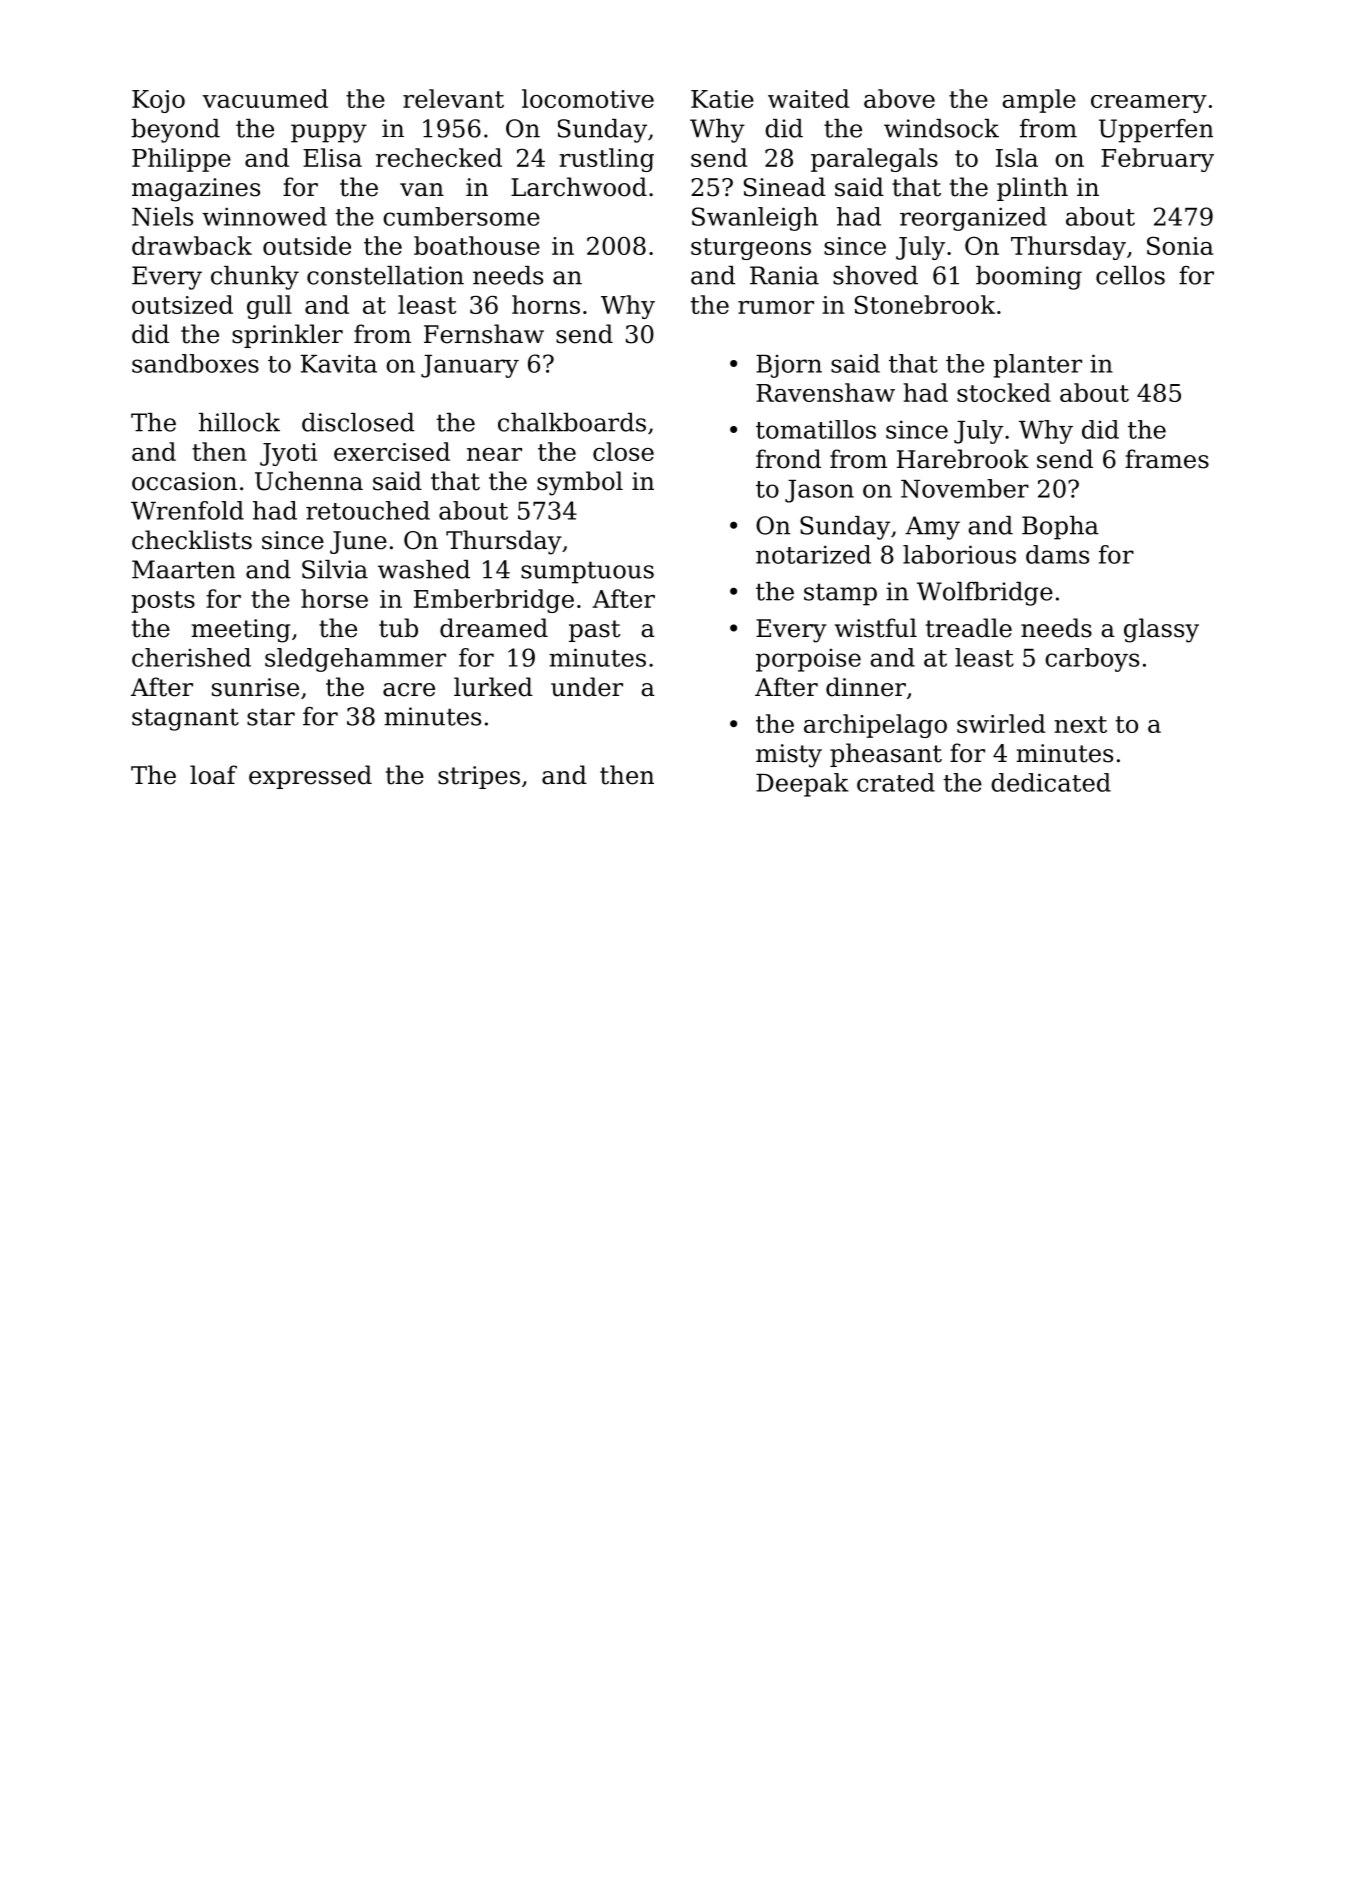  What do you see at coordinates (1161, 630) in the page?
I see `glassy` at bounding box center [1161, 630].
